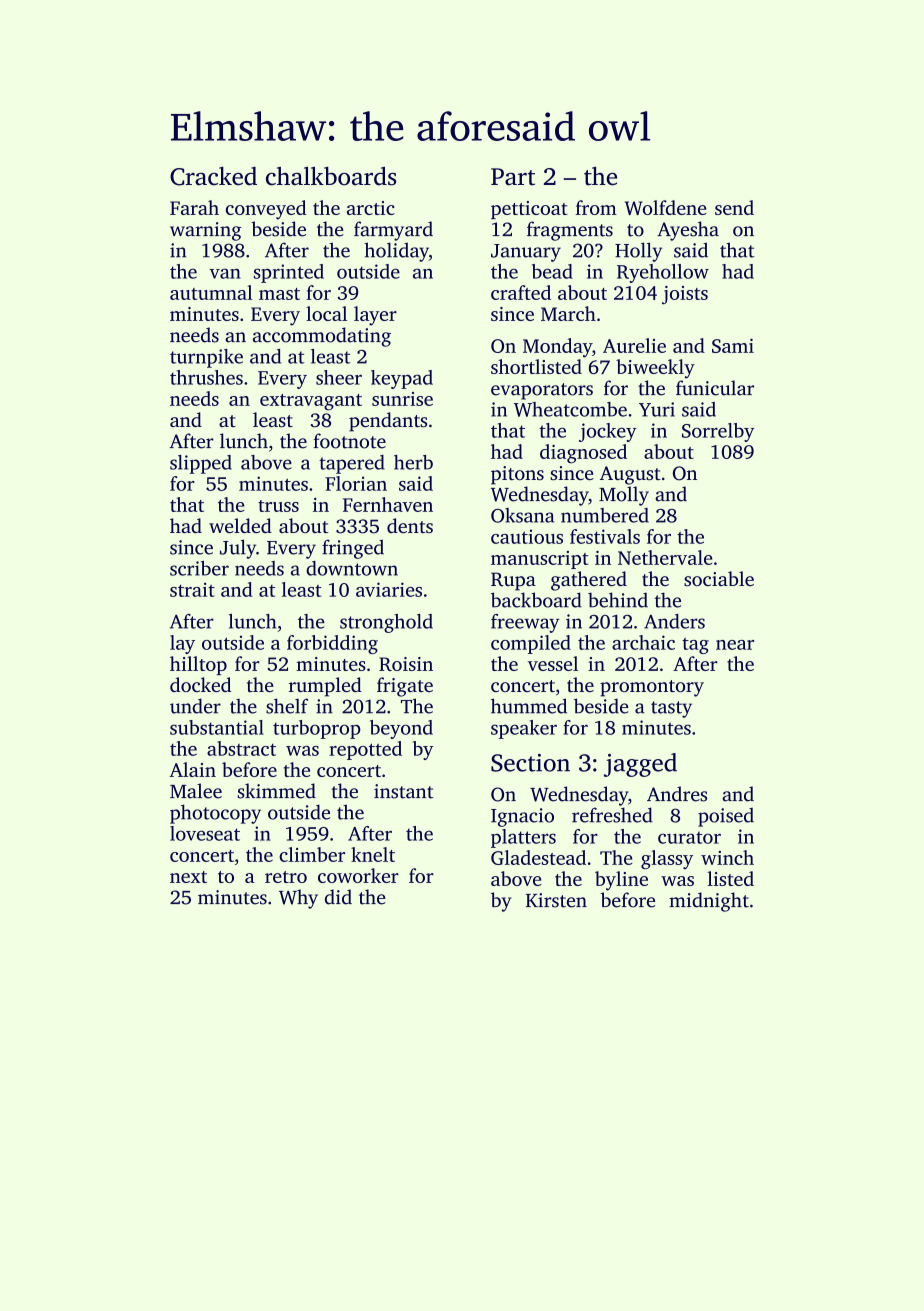 Image resolution: width=924 pixels, height=1311 pixels. I want to click on Why, so click(298, 899).
